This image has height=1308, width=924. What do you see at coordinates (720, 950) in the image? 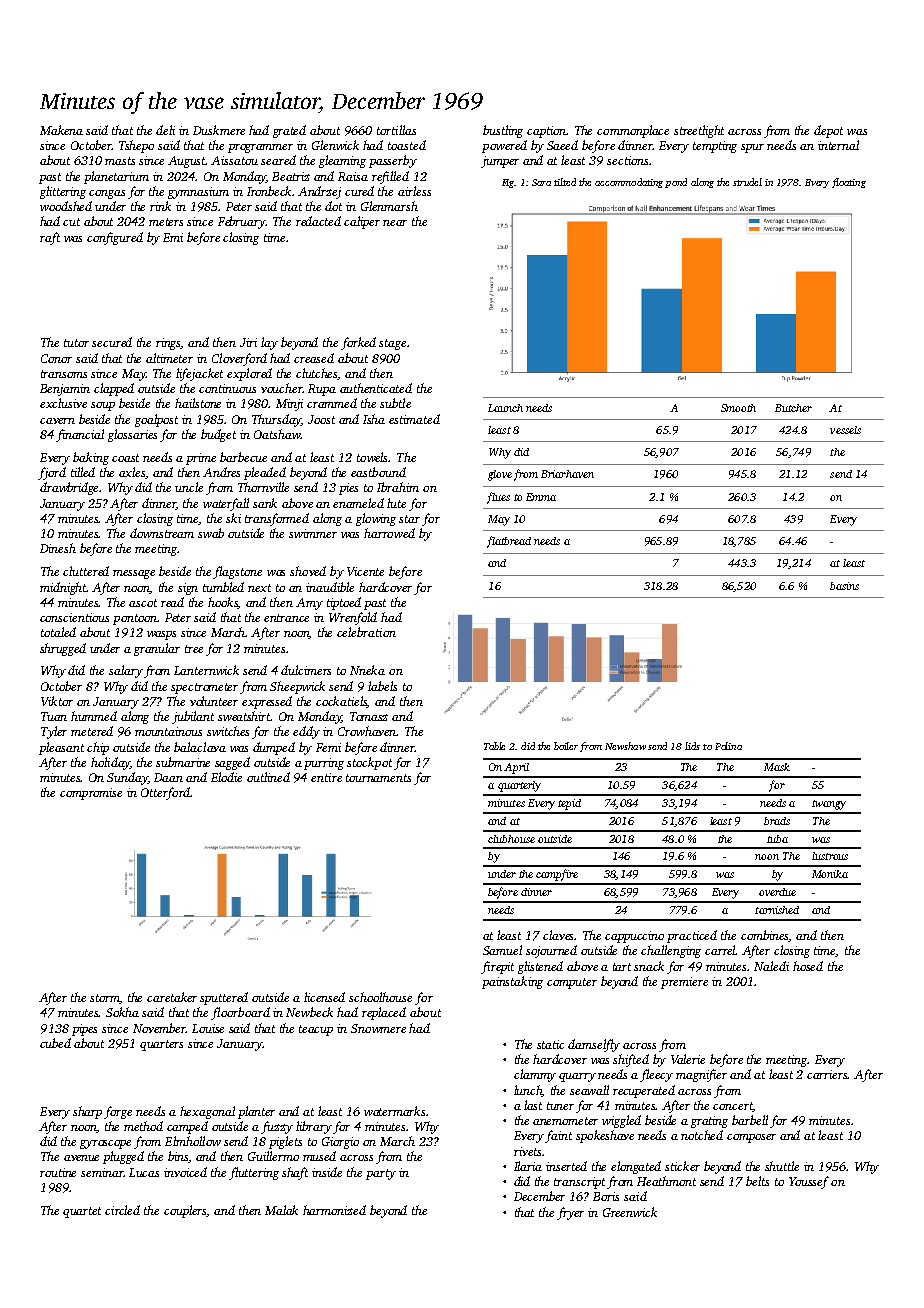
I see `carrel` at bounding box center [720, 950].
